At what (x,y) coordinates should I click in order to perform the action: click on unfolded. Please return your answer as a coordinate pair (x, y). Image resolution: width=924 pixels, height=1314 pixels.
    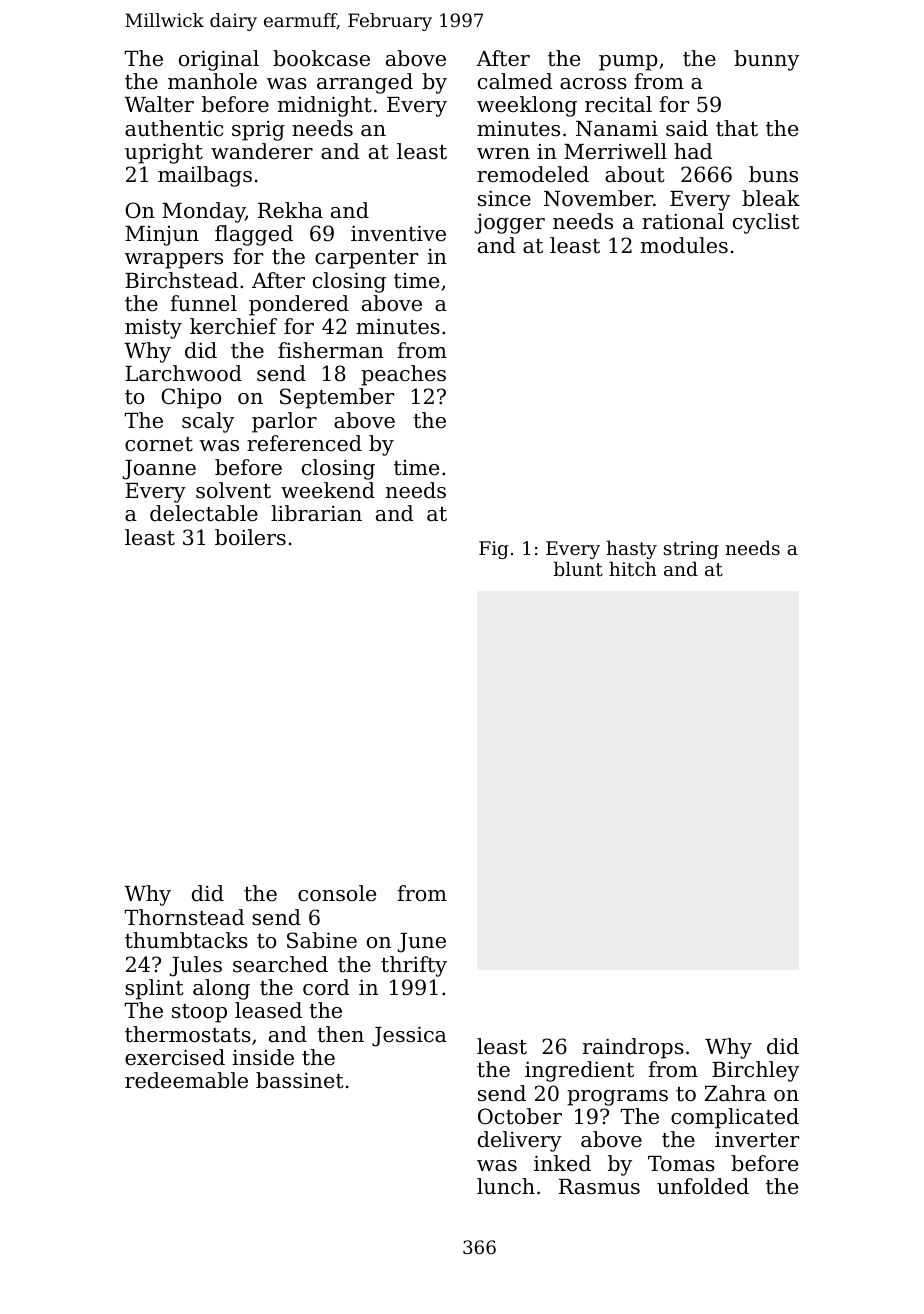
    Looking at the image, I should click on (703, 1186).
